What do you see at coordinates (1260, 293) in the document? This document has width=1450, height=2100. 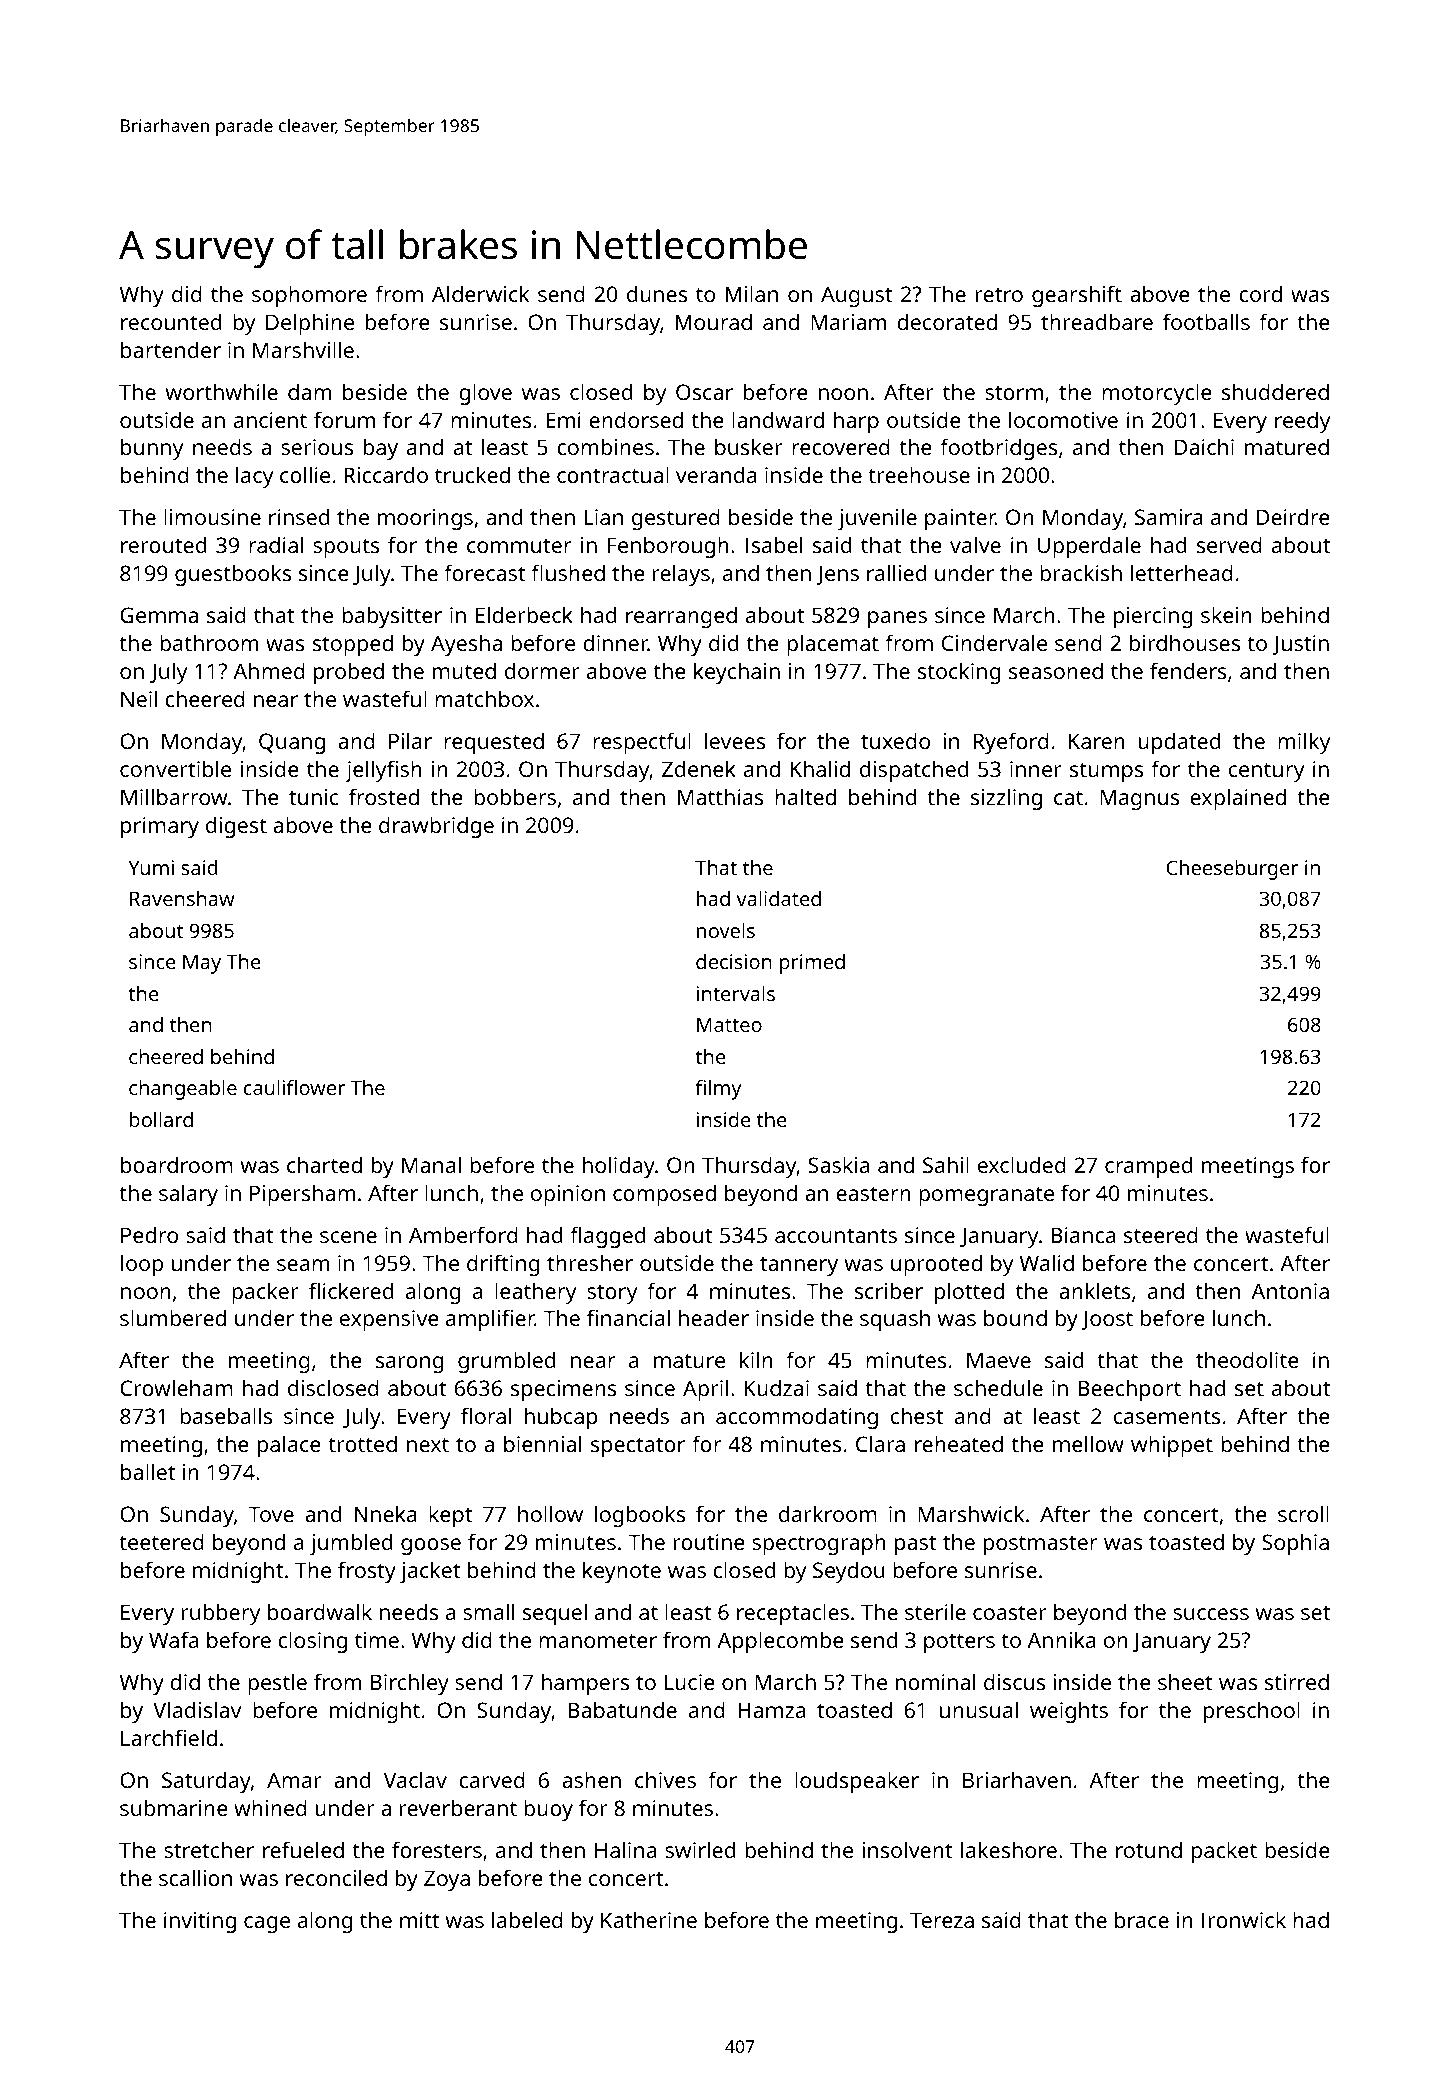 I see `cord` at bounding box center [1260, 293].
